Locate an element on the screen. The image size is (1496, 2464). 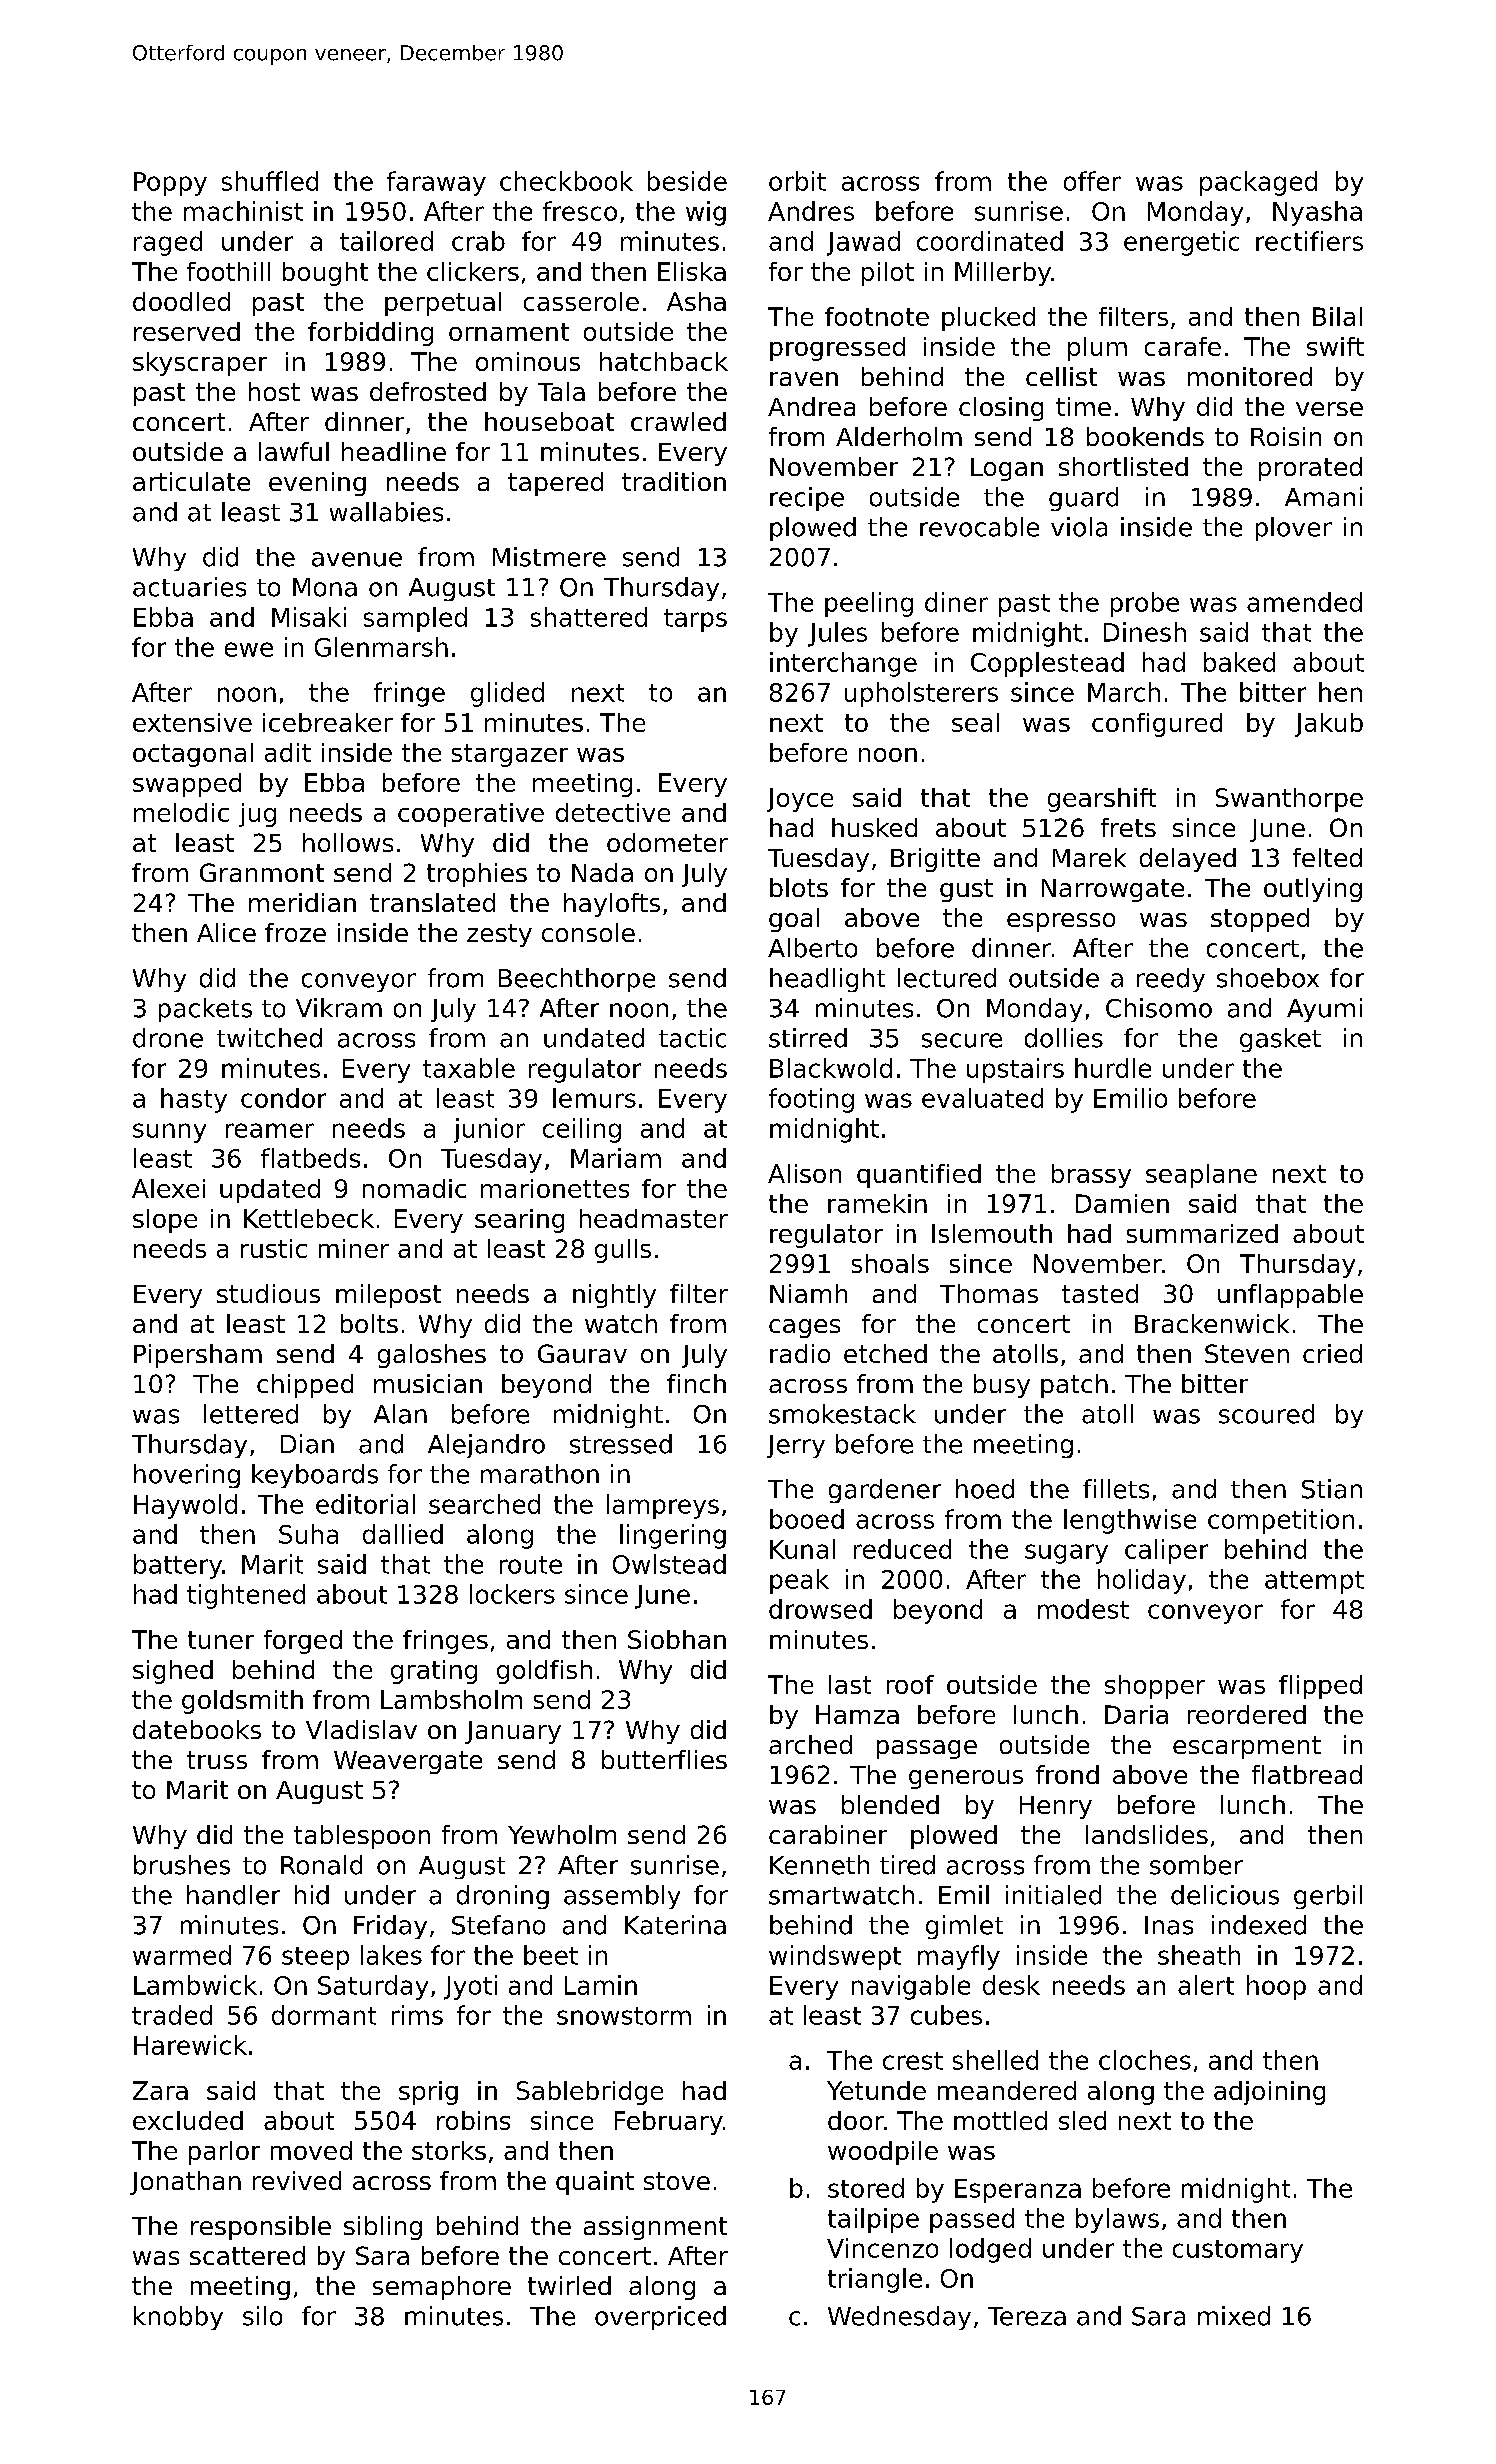
hurdle is located at coordinates (1113, 1068).
